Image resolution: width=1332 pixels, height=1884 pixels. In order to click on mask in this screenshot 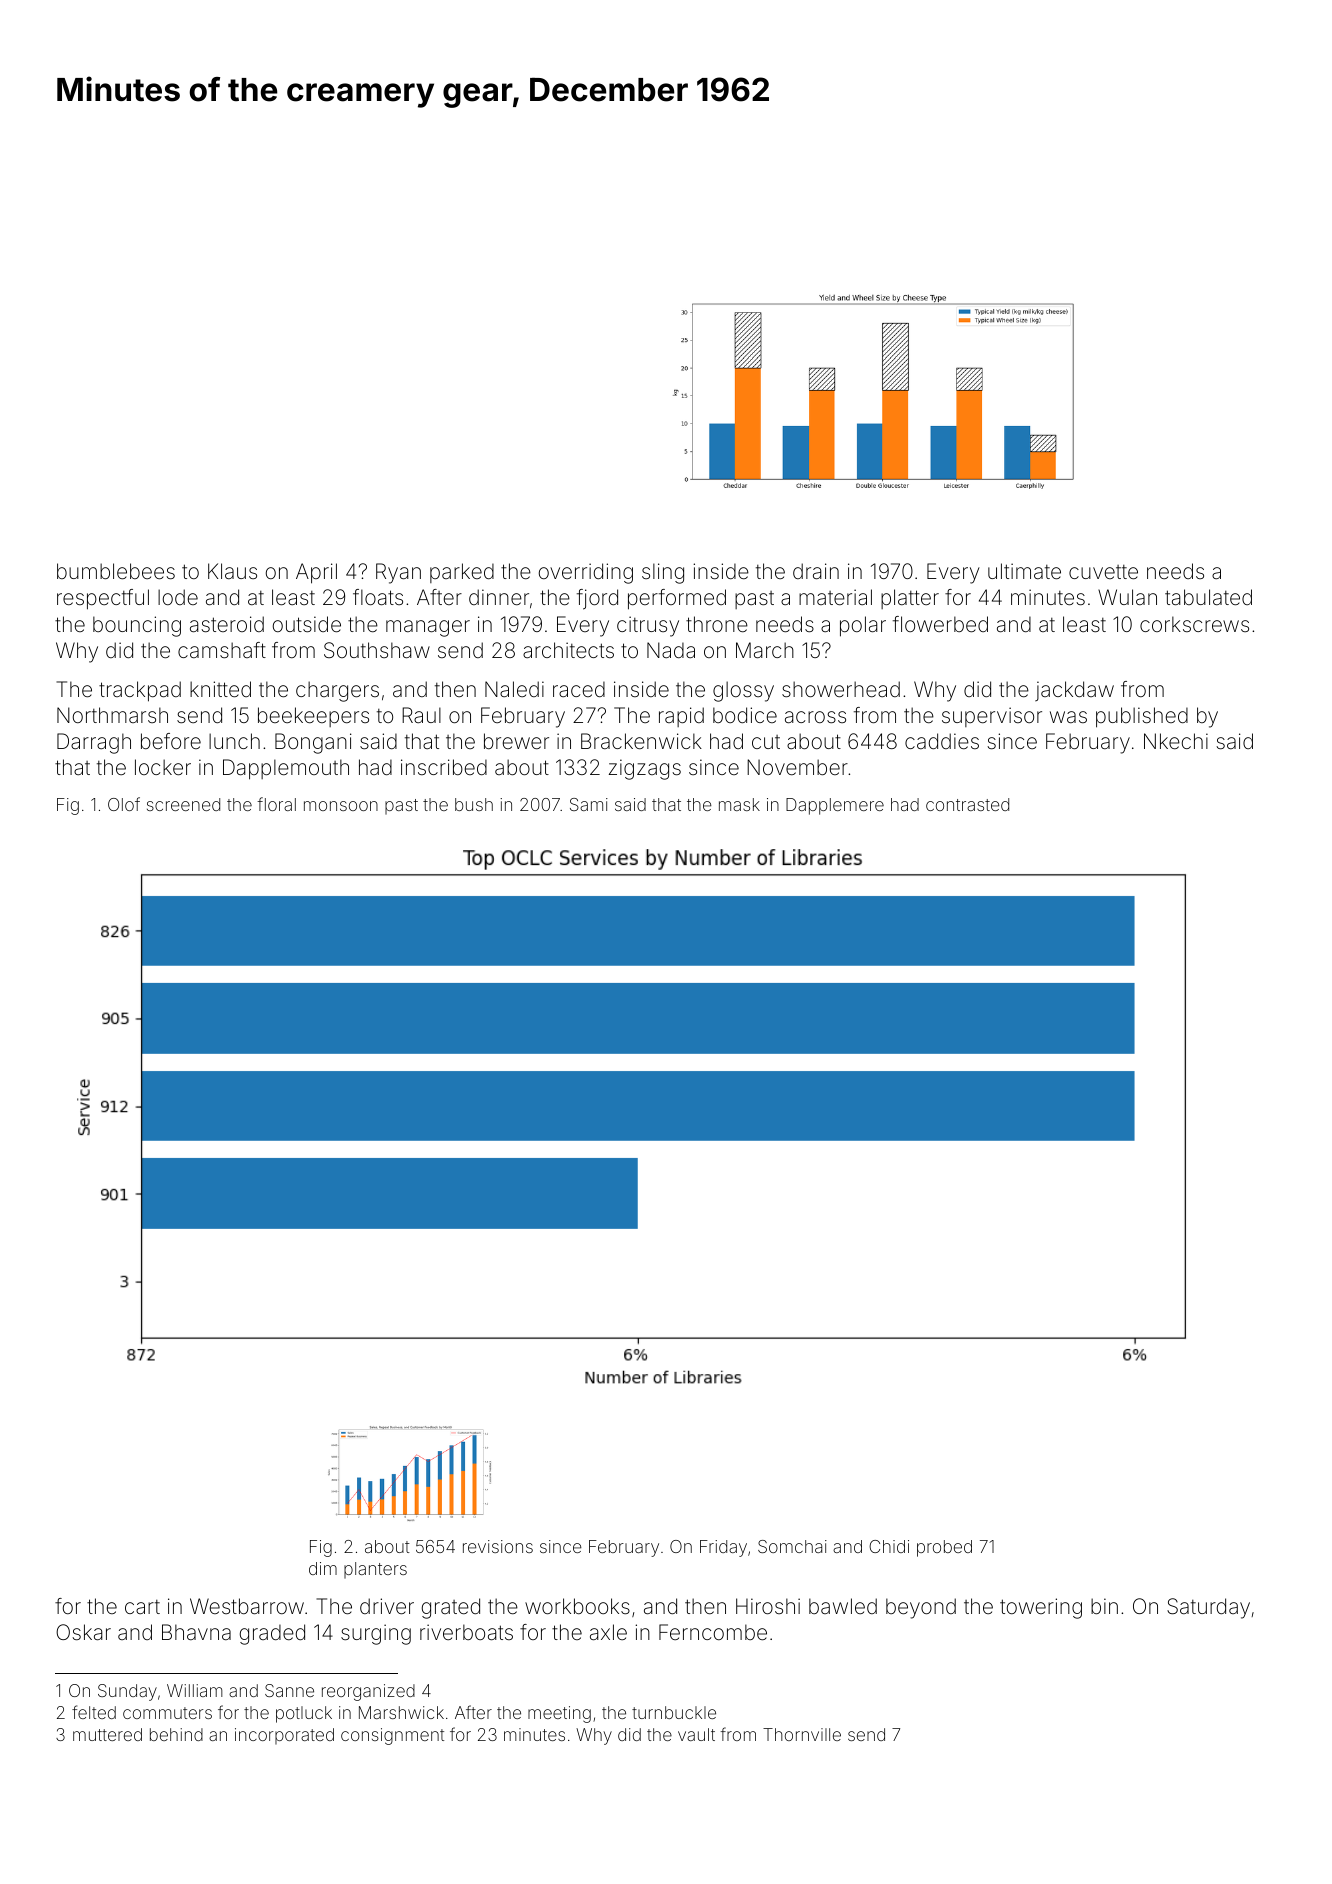, I will do `click(739, 804)`.
